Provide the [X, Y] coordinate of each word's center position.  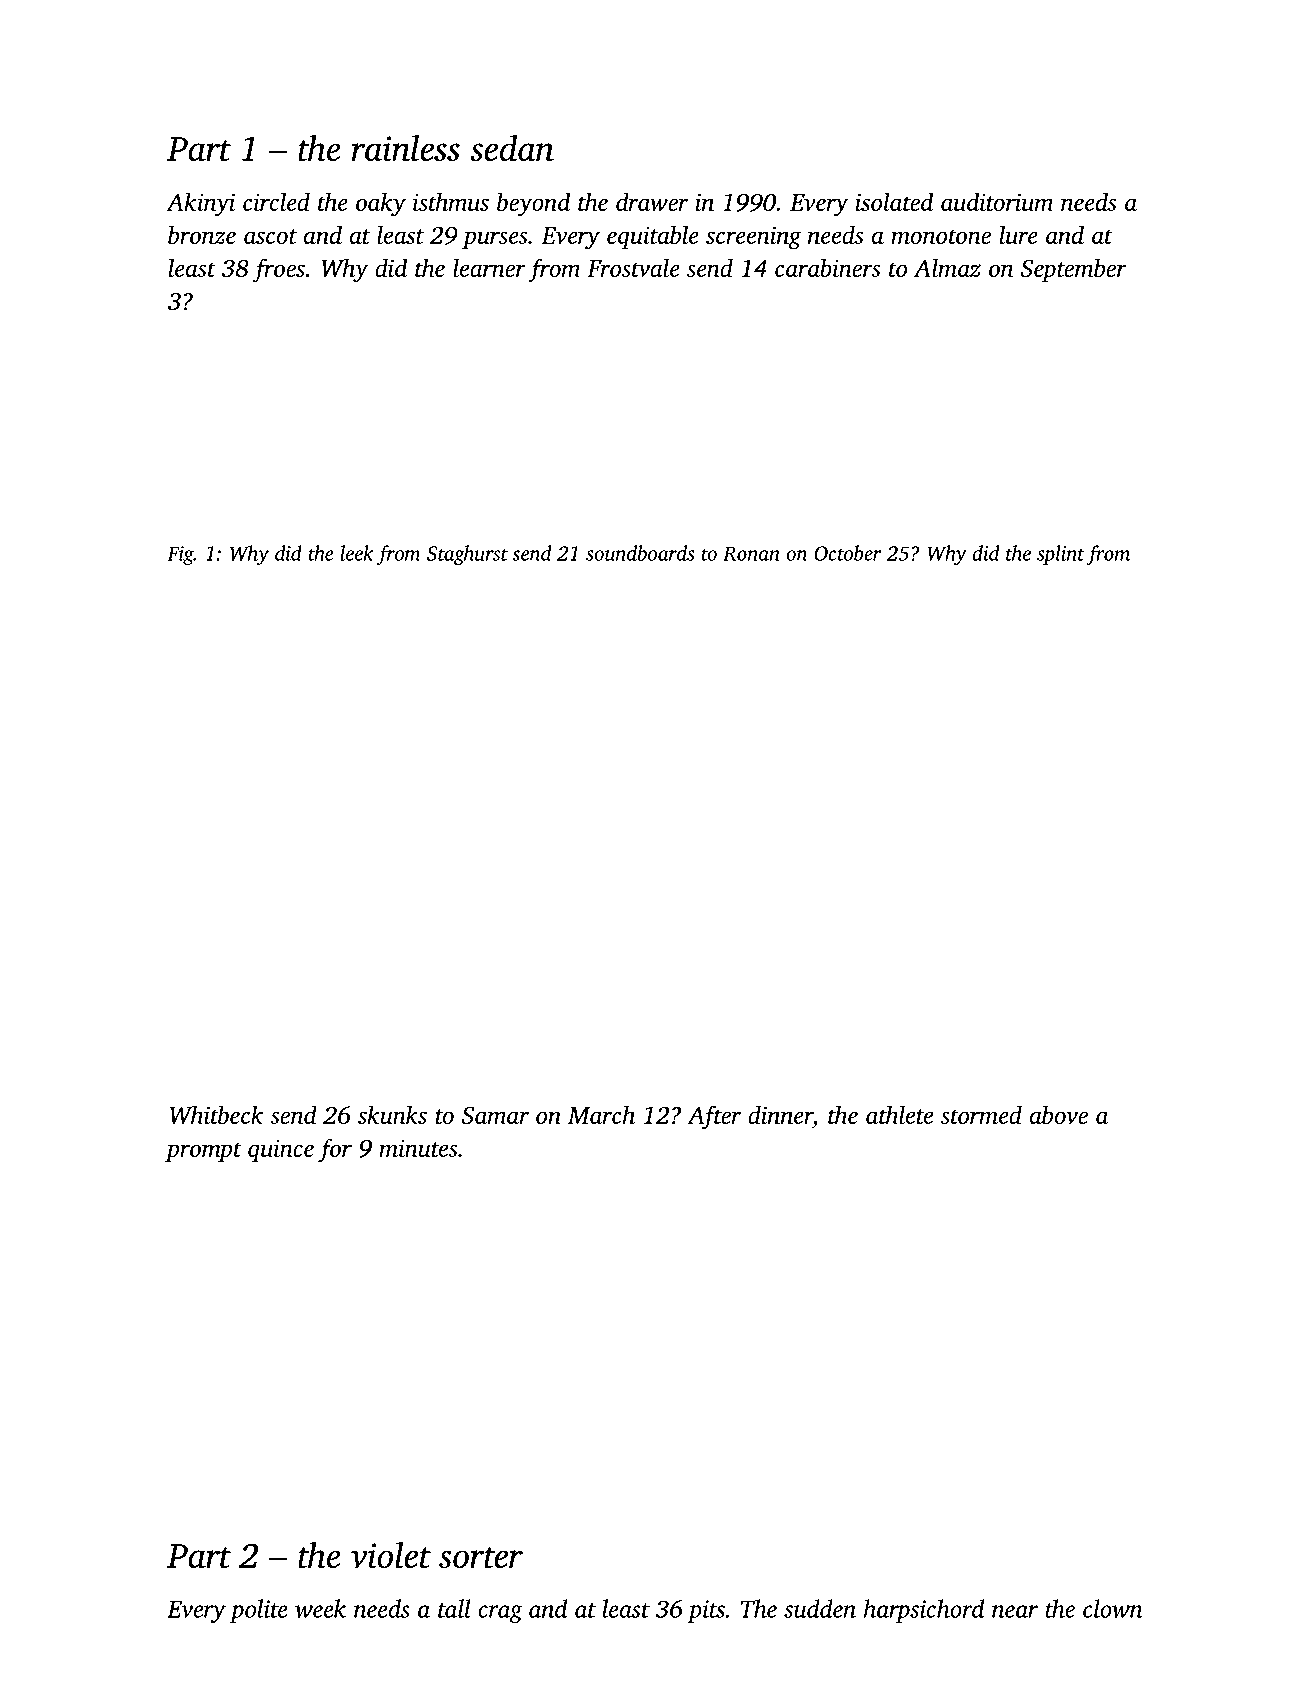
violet [391, 1555]
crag [500, 1614]
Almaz [947, 267]
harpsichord [924, 1611]
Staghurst [467, 555]
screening [753, 238]
